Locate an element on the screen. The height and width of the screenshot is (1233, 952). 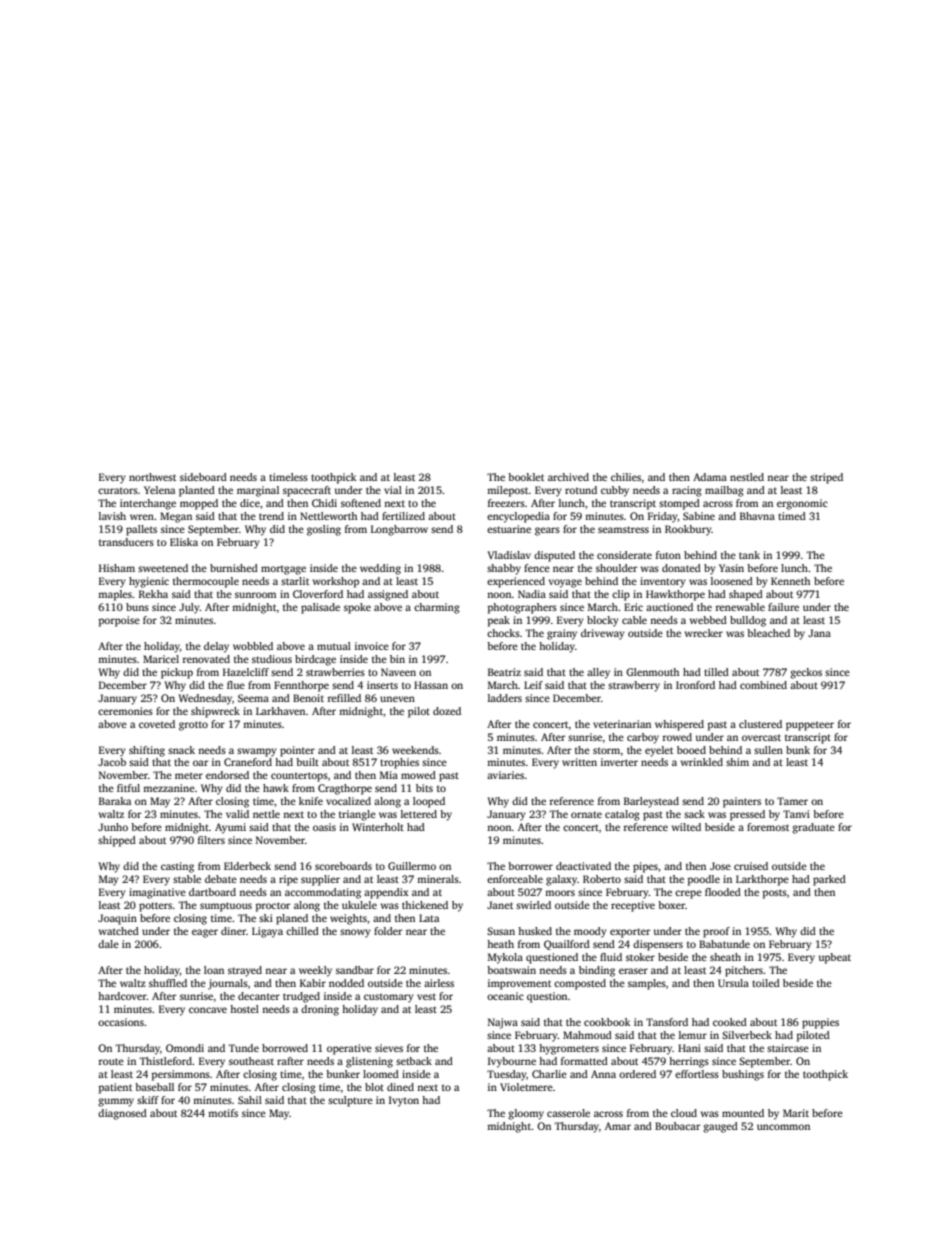
parked is located at coordinates (829, 880).
